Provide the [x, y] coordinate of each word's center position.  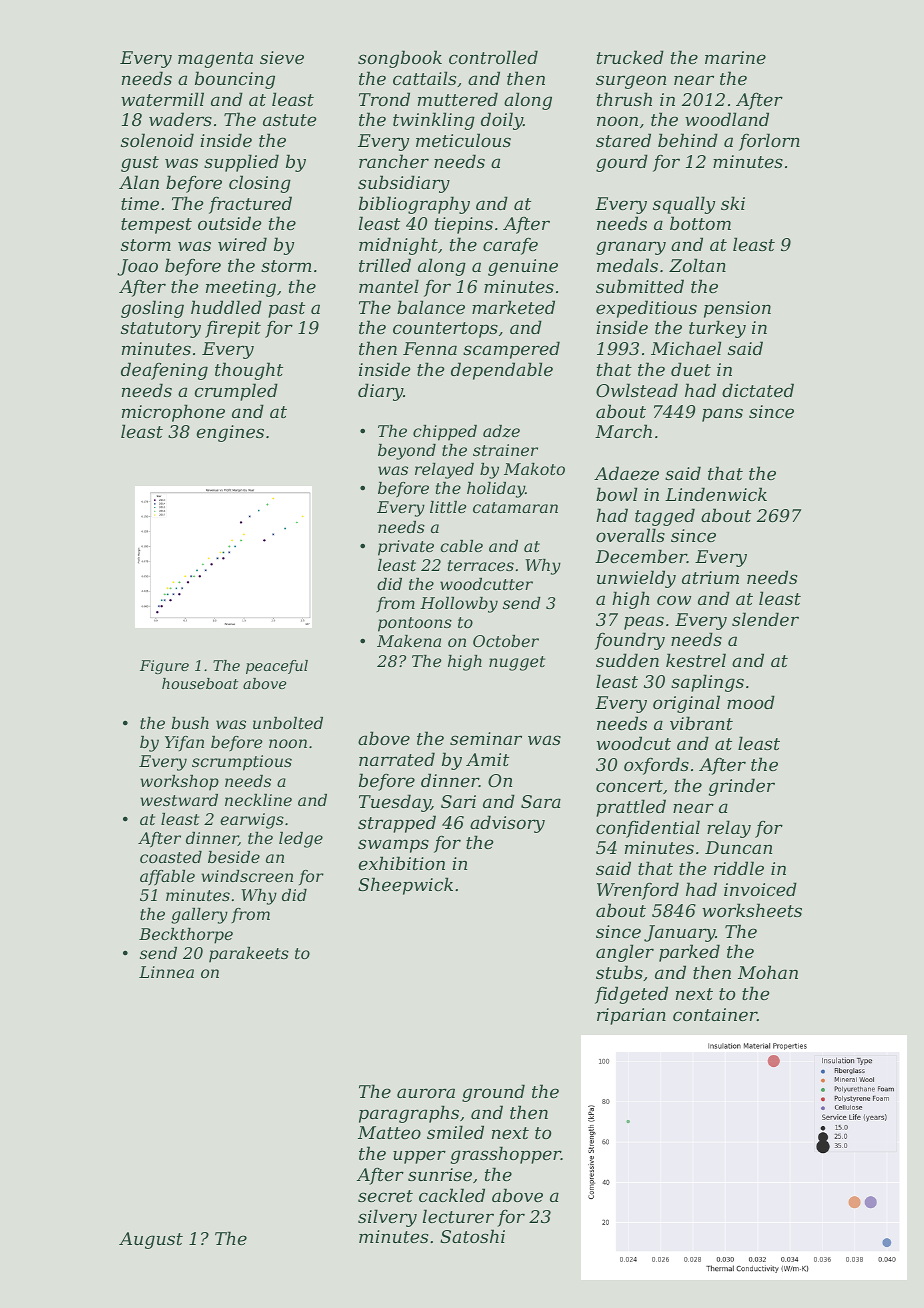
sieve [282, 57]
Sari [458, 801]
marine [735, 57]
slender [765, 619]
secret [385, 1196]
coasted [171, 857]
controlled [493, 57]
